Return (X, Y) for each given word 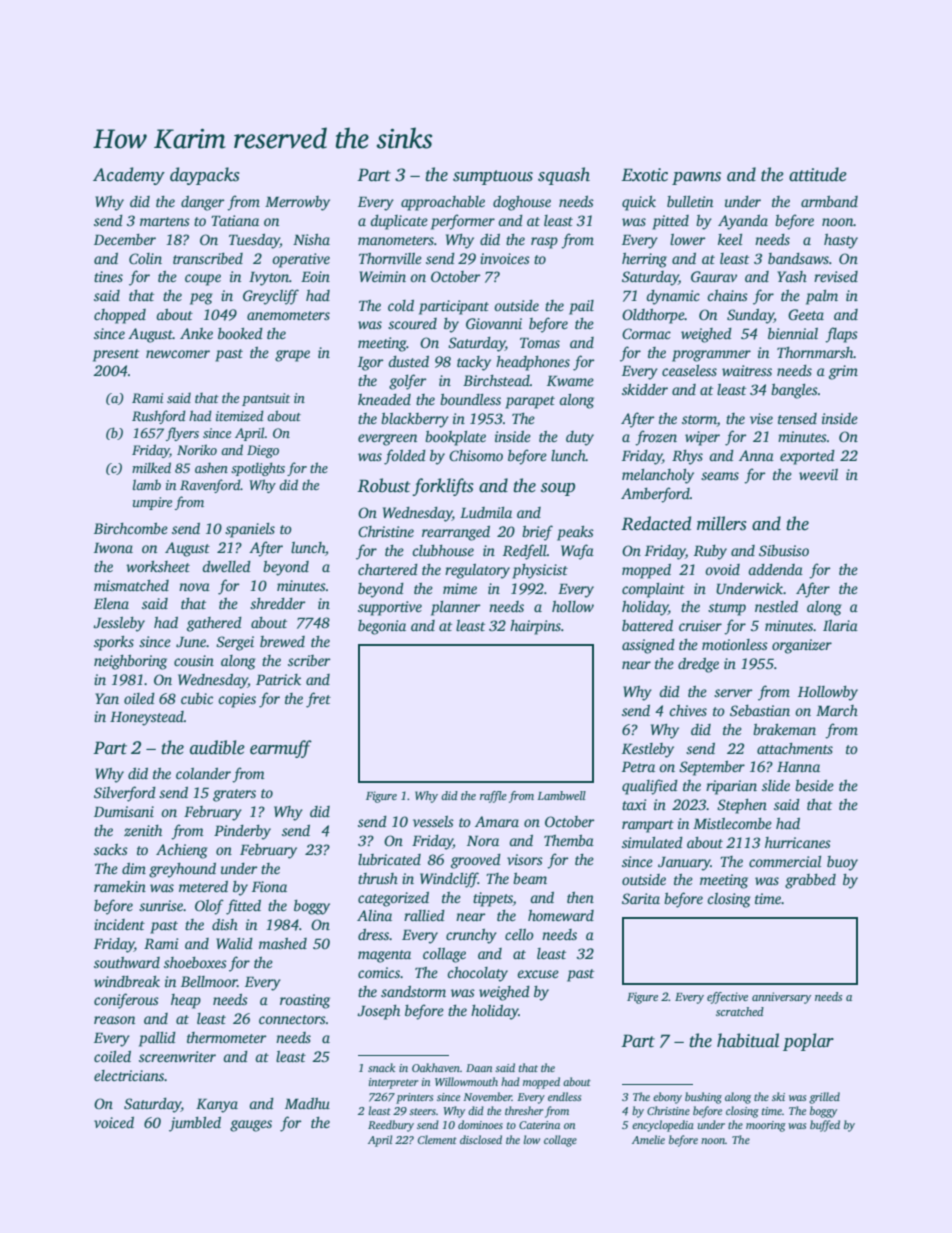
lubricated (389, 859)
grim (843, 372)
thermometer (227, 1037)
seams (720, 476)
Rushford (159, 417)
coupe (203, 280)
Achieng (182, 851)
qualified (650, 787)
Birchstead (496, 380)
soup (558, 489)
